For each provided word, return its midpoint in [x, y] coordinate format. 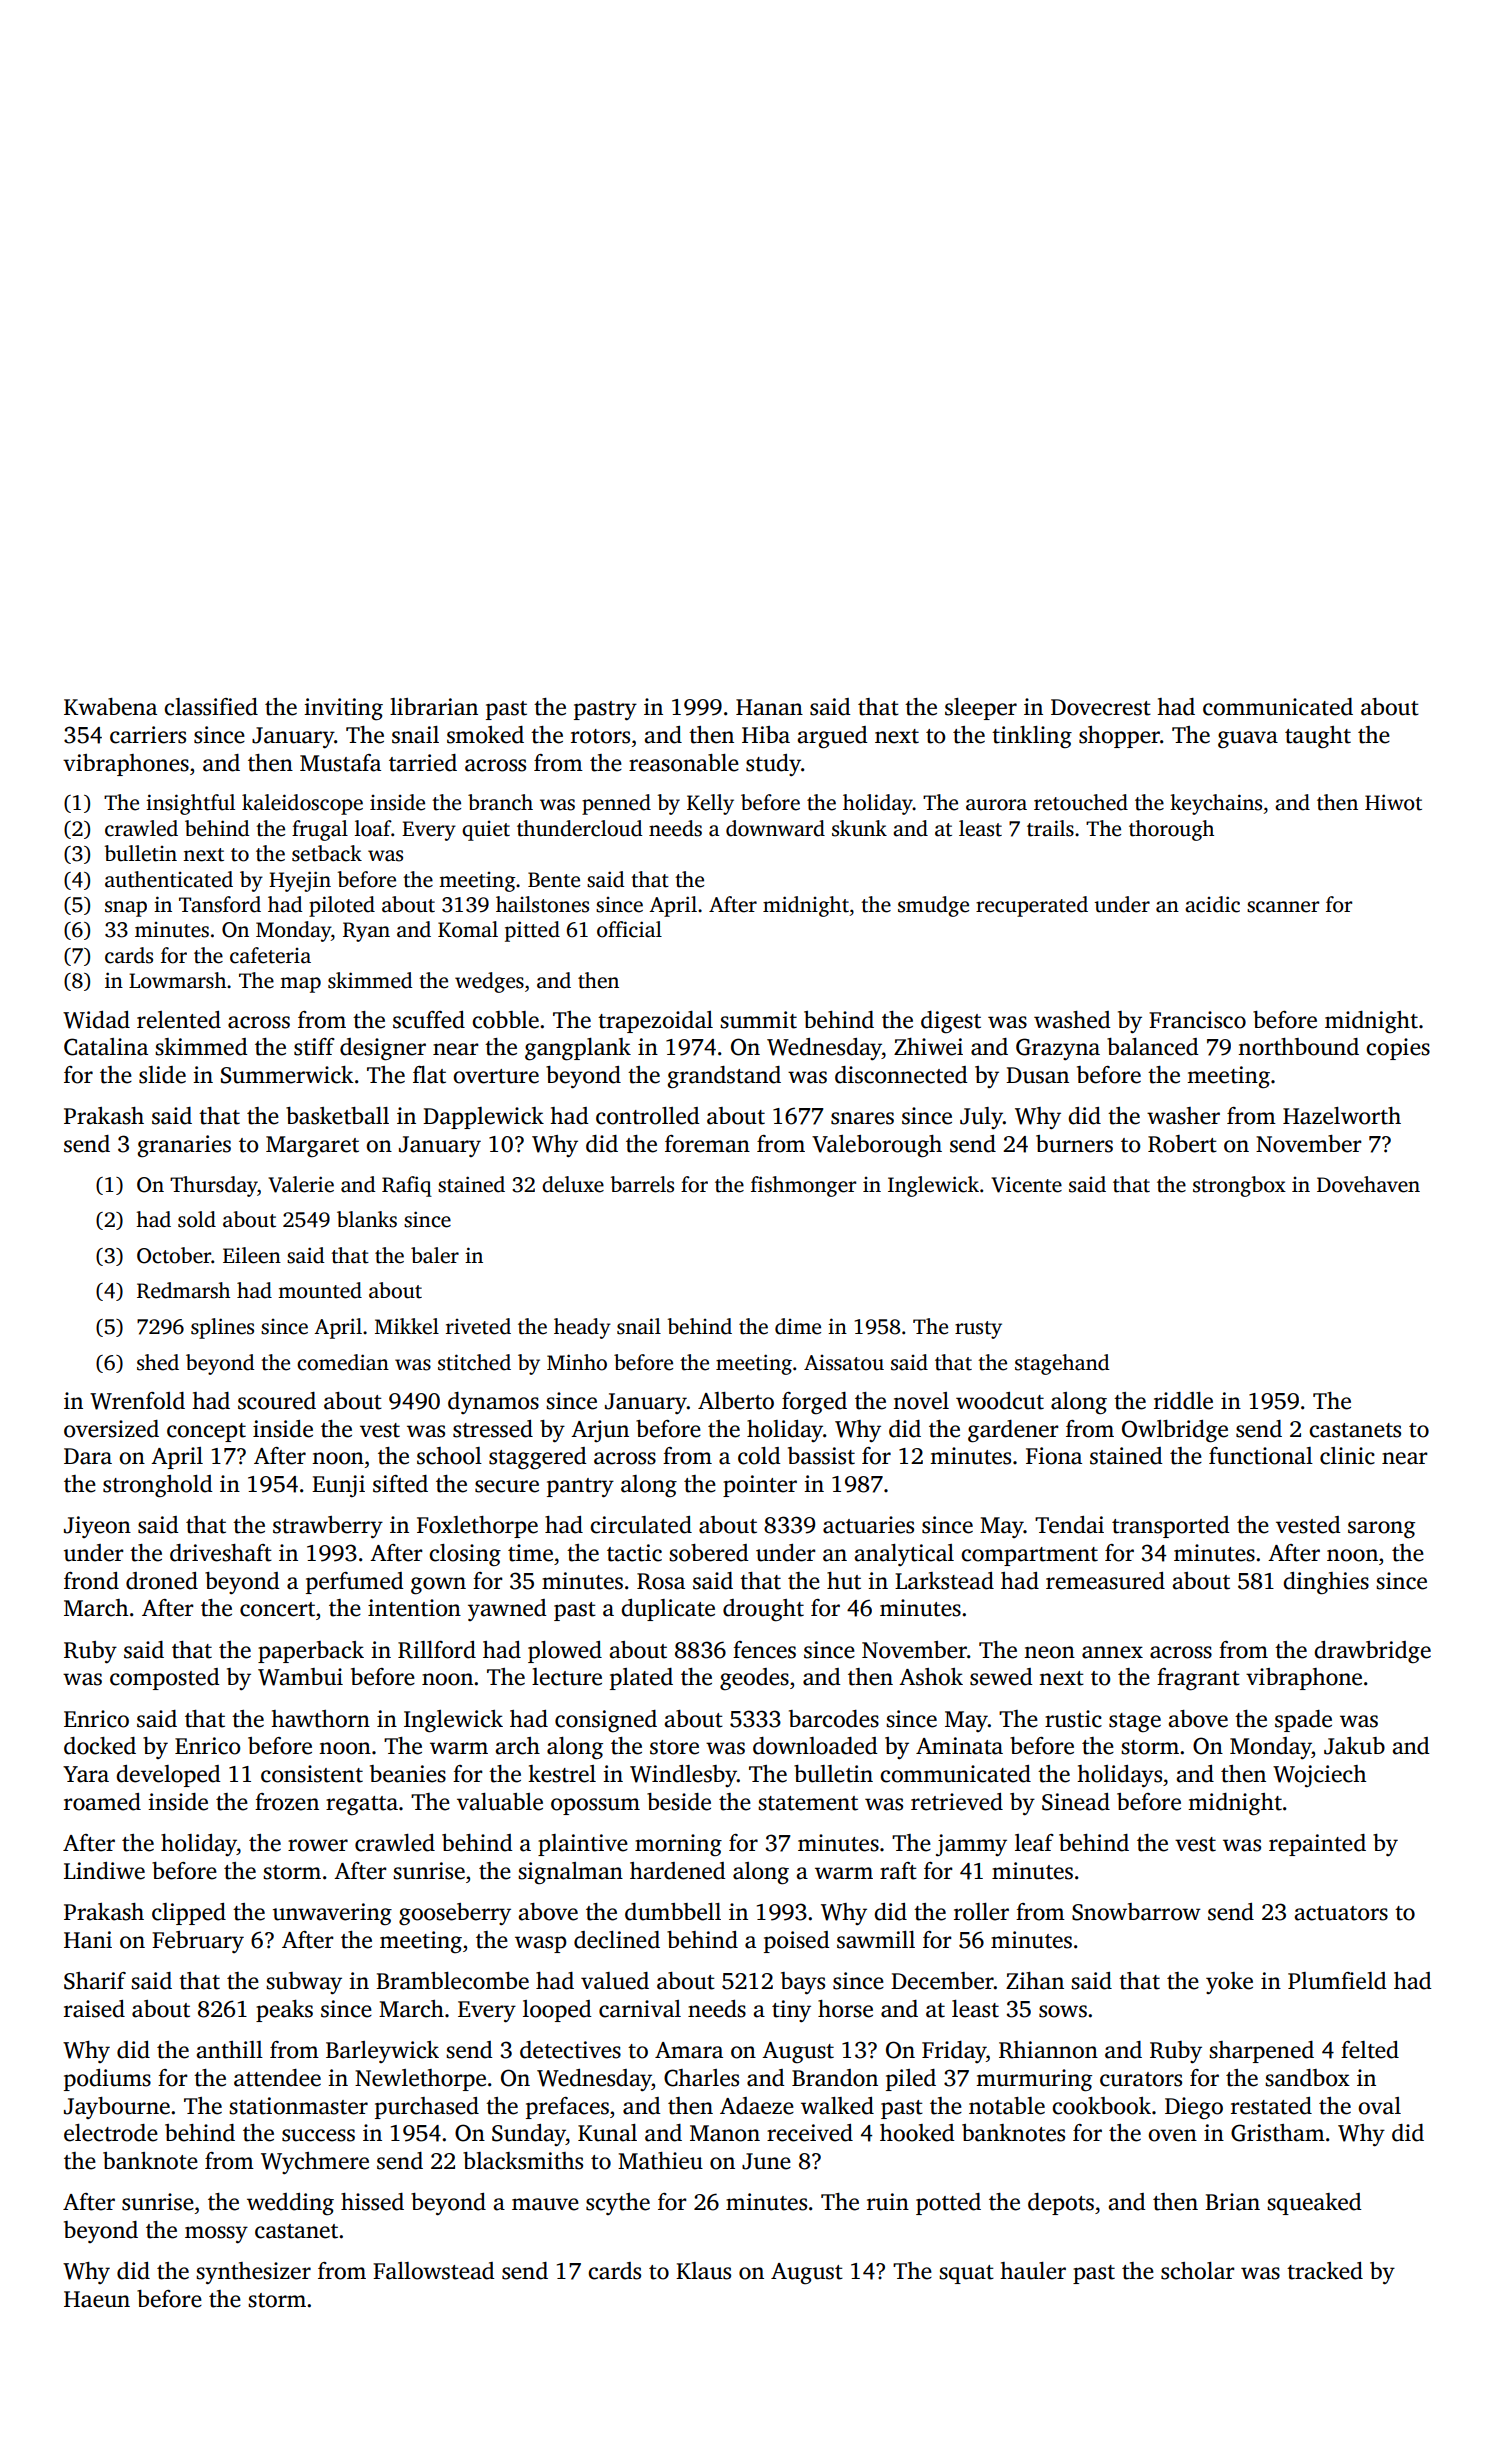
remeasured [1105, 1581]
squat [966, 2274]
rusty [978, 1330]
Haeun [97, 2299]
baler [435, 1255]
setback [327, 853]
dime [798, 1326]
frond [91, 1581]
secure [507, 1486]
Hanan [769, 707]
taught [1318, 737]
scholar [1198, 2271]
